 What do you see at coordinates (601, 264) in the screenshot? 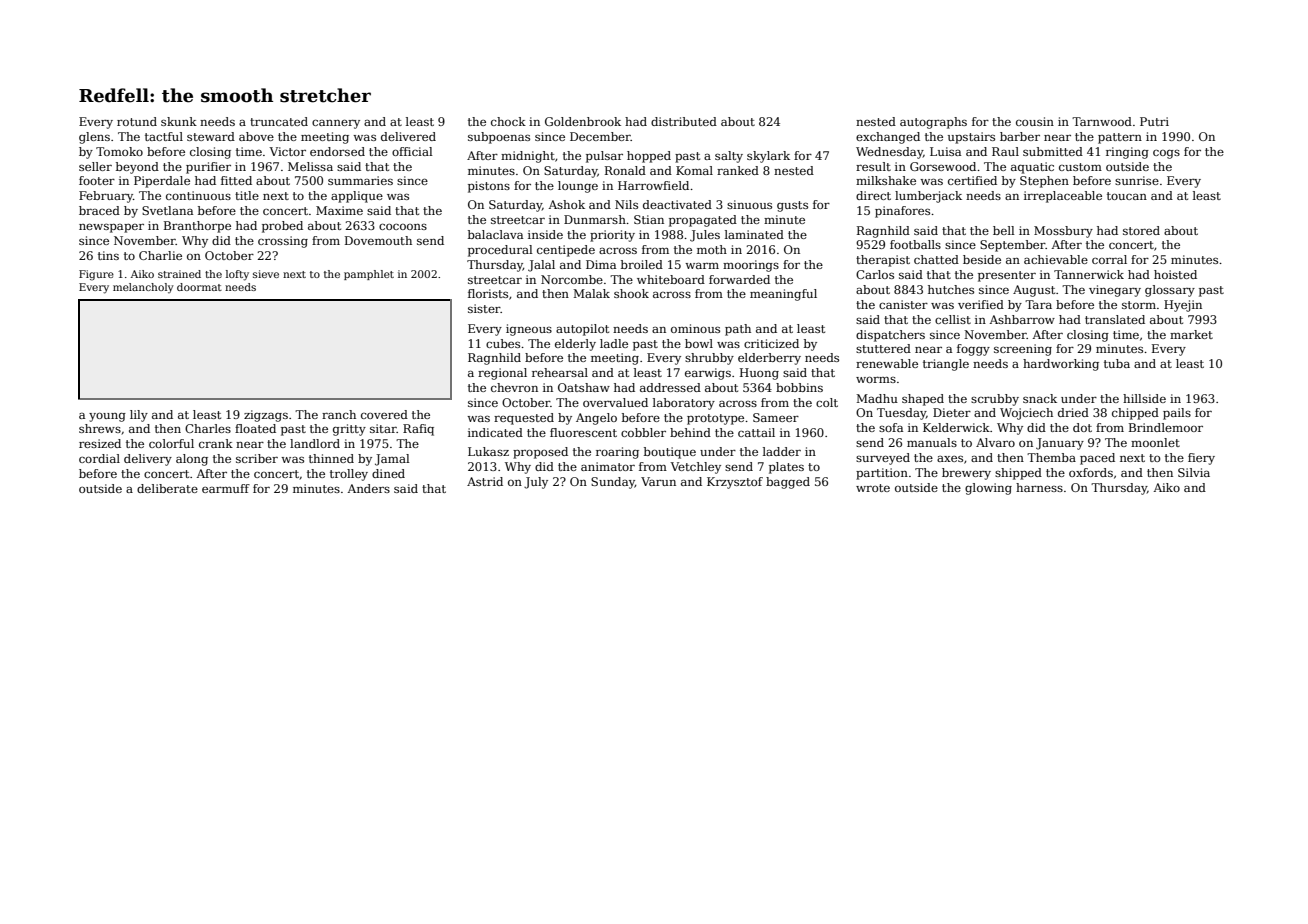
I see `Dima` at bounding box center [601, 264].
